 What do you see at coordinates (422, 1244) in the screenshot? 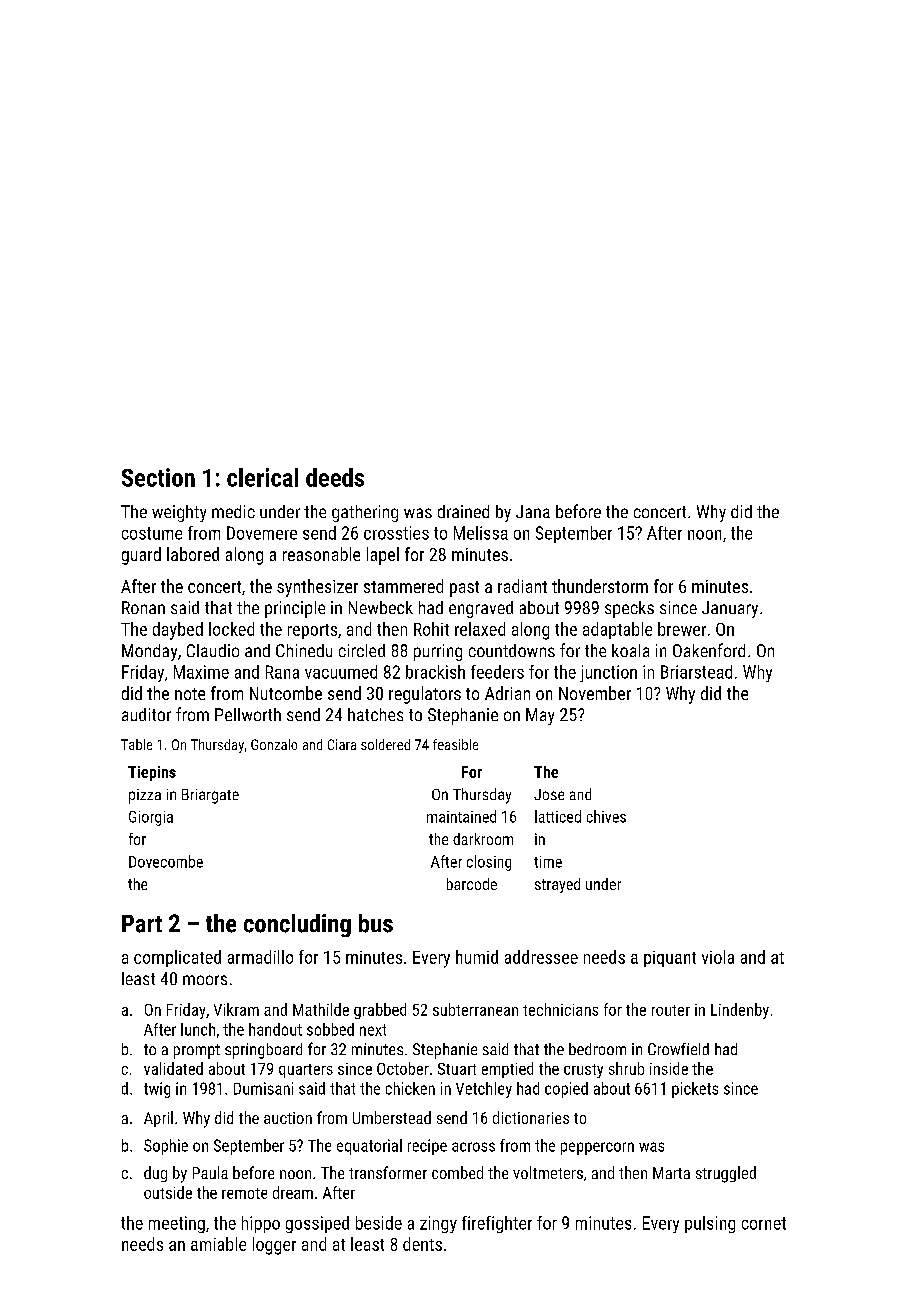
I see `dents` at bounding box center [422, 1244].
